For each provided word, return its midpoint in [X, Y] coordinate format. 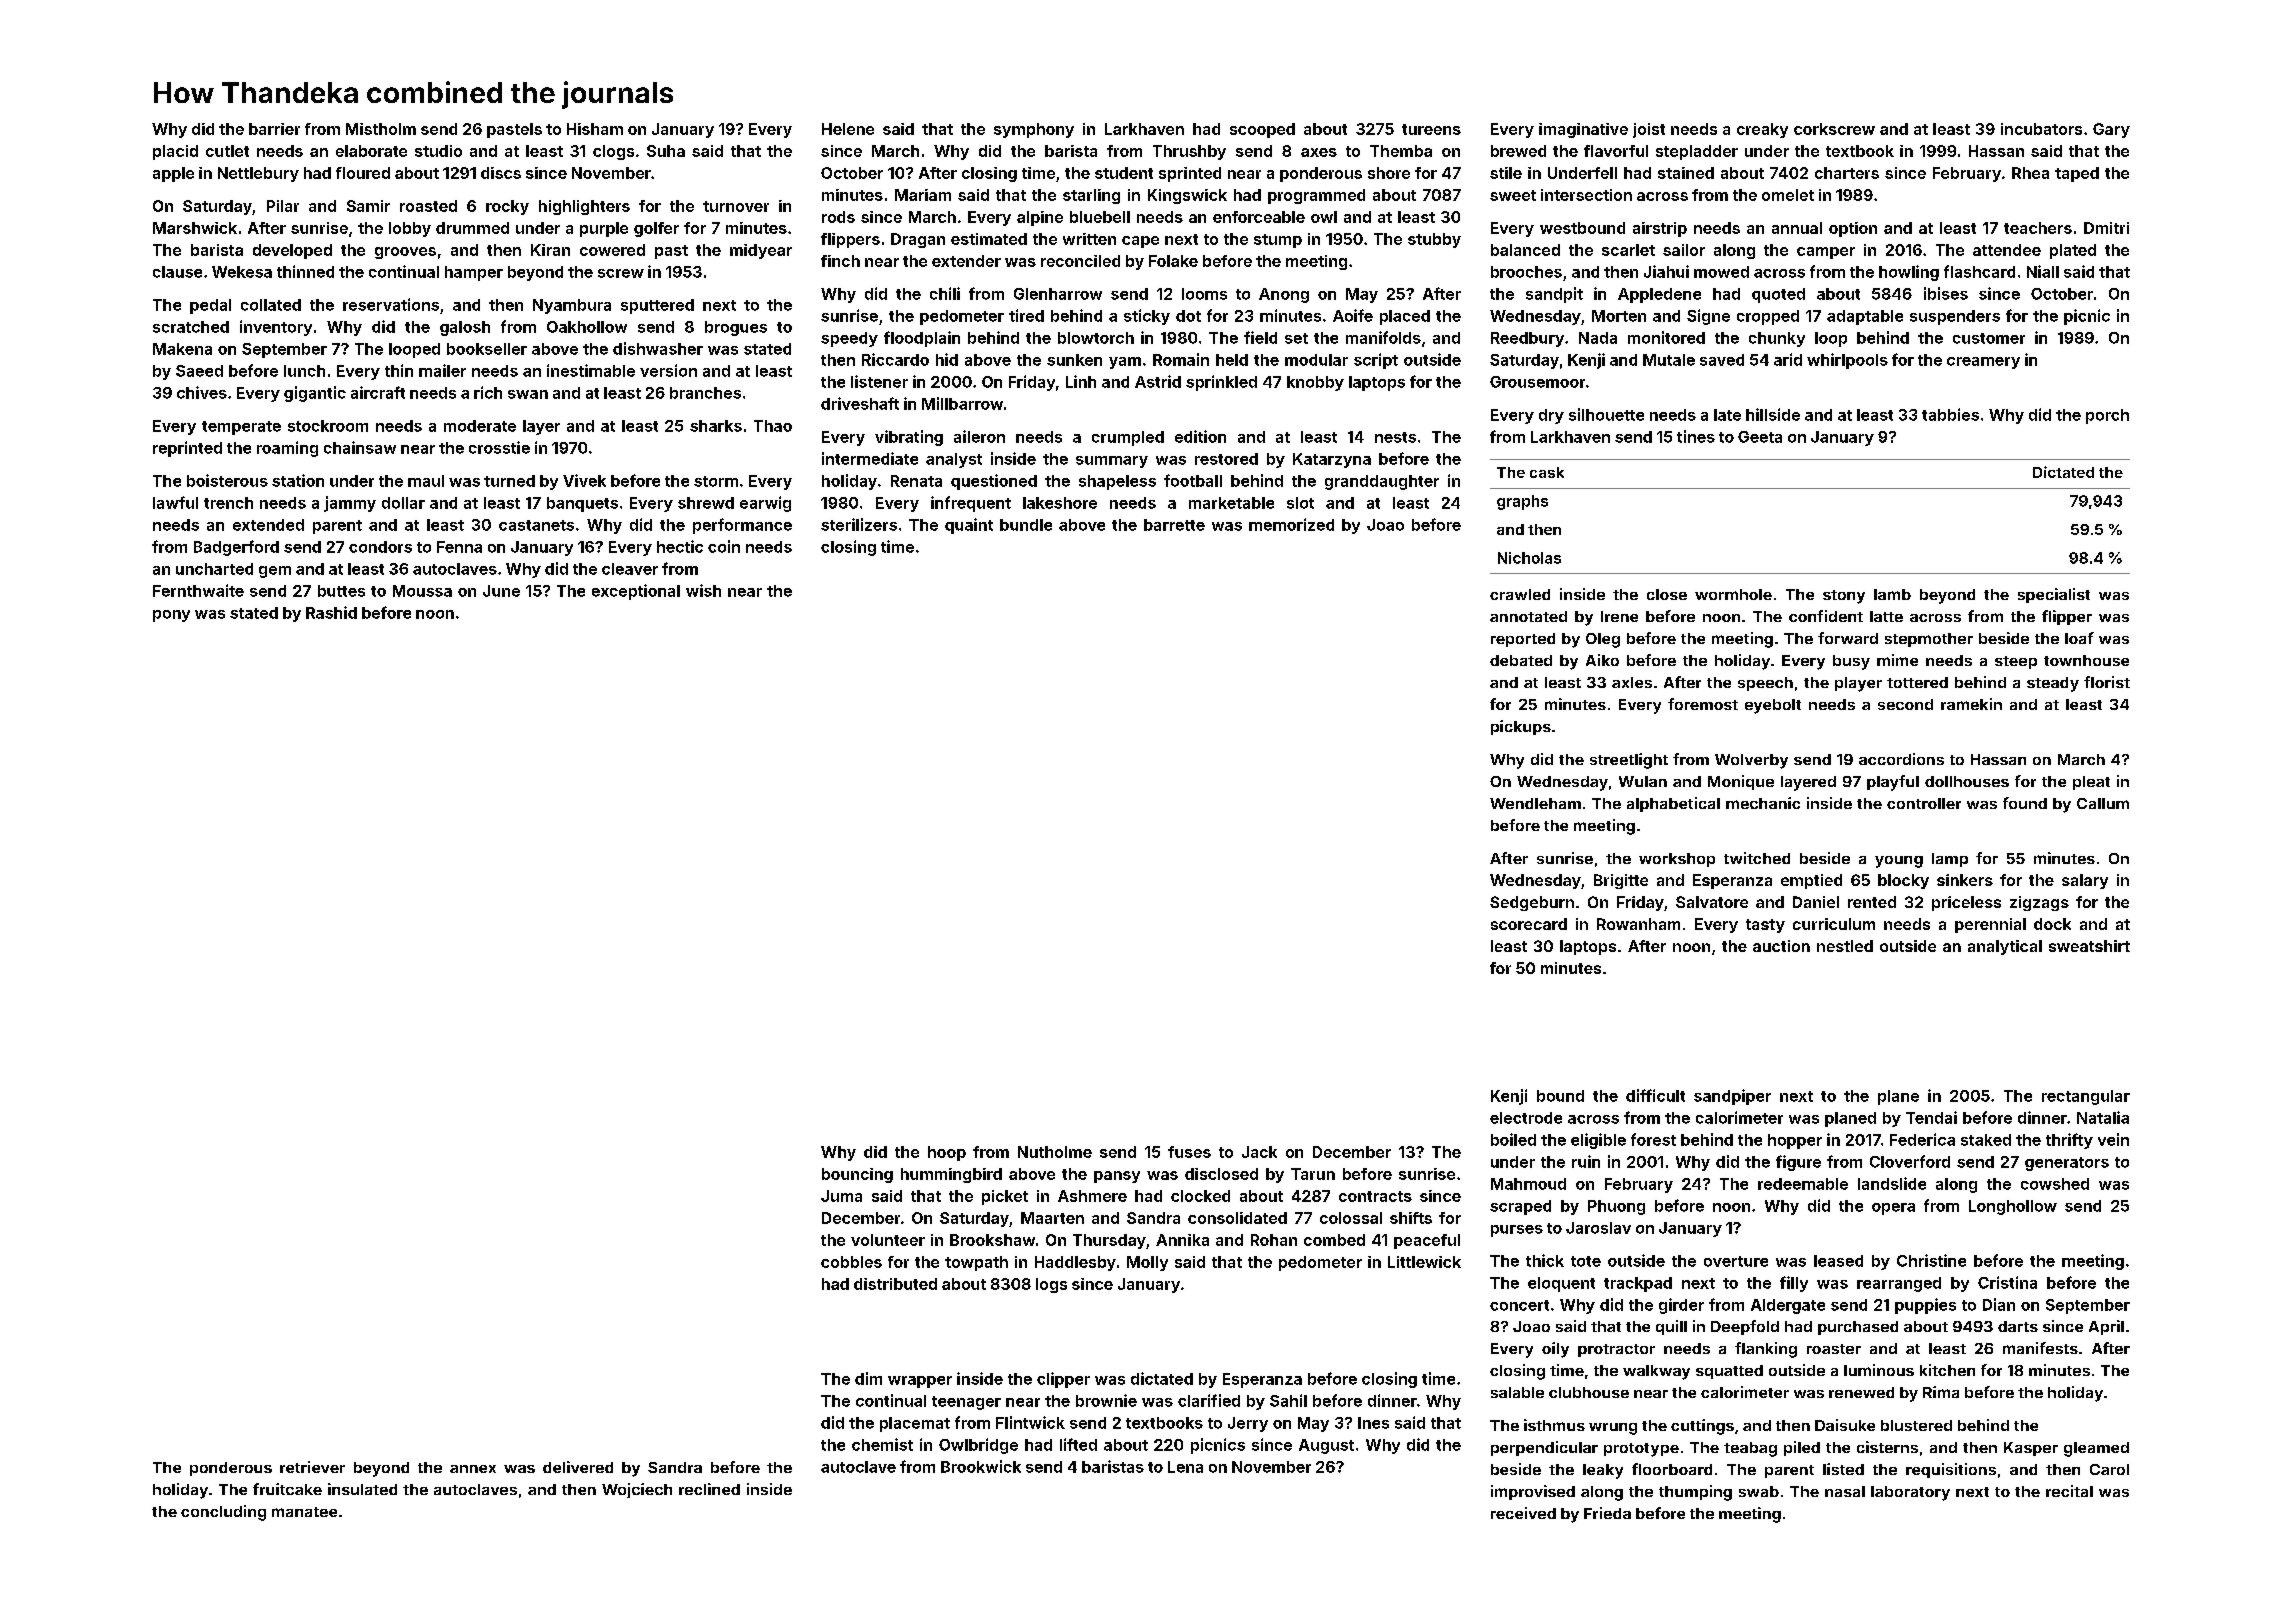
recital [2069, 1491]
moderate [480, 426]
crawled [1520, 594]
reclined [709, 1489]
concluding [223, 1513]
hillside [1773, 414]
